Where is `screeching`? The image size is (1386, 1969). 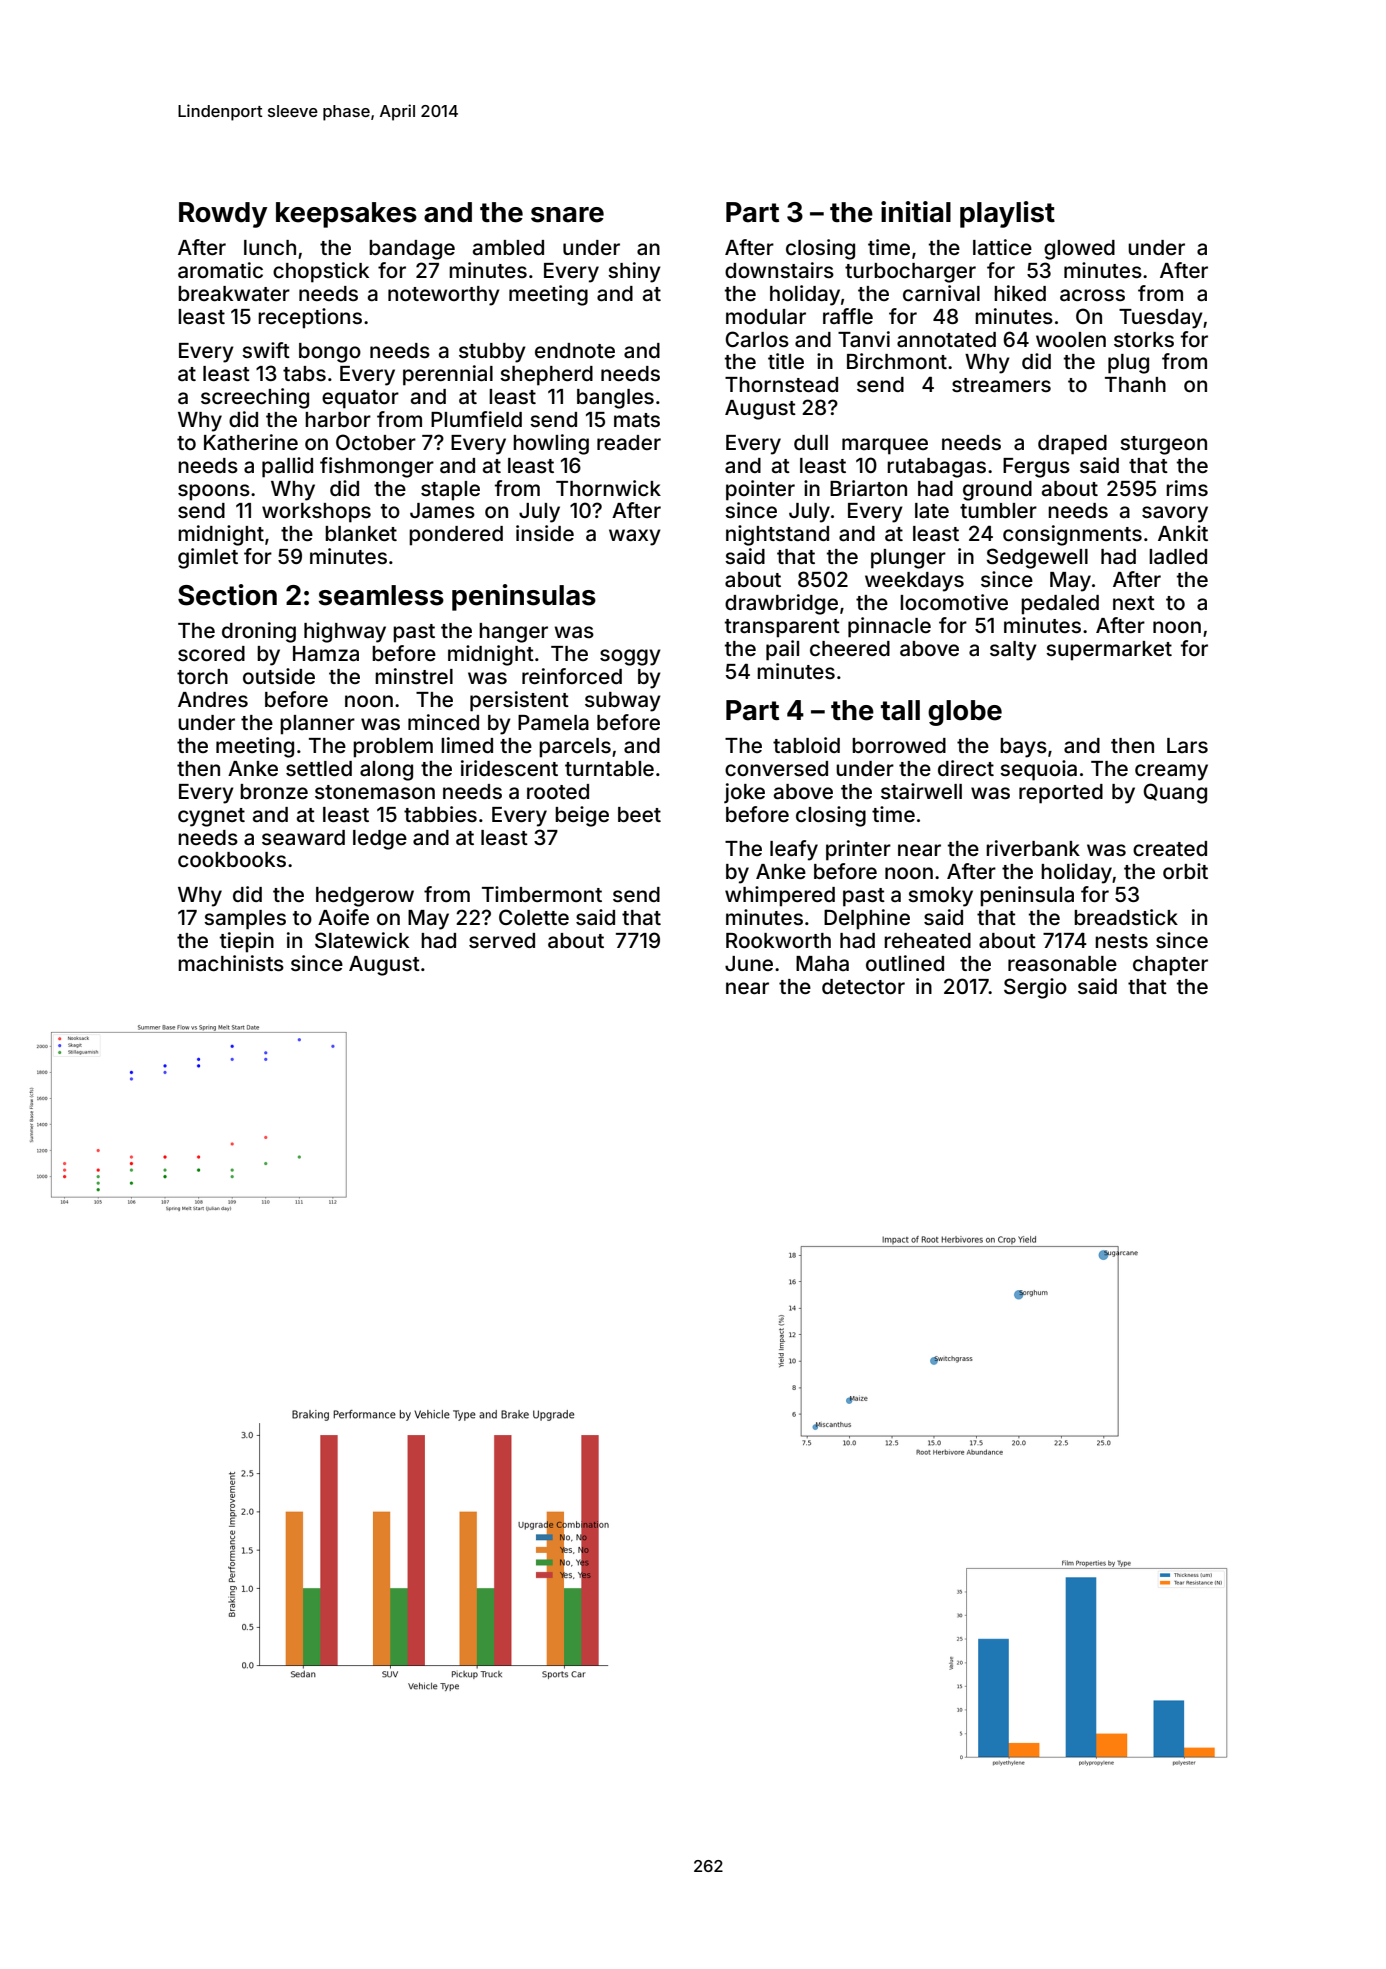
screeching is located at coordinates (255, 398).
